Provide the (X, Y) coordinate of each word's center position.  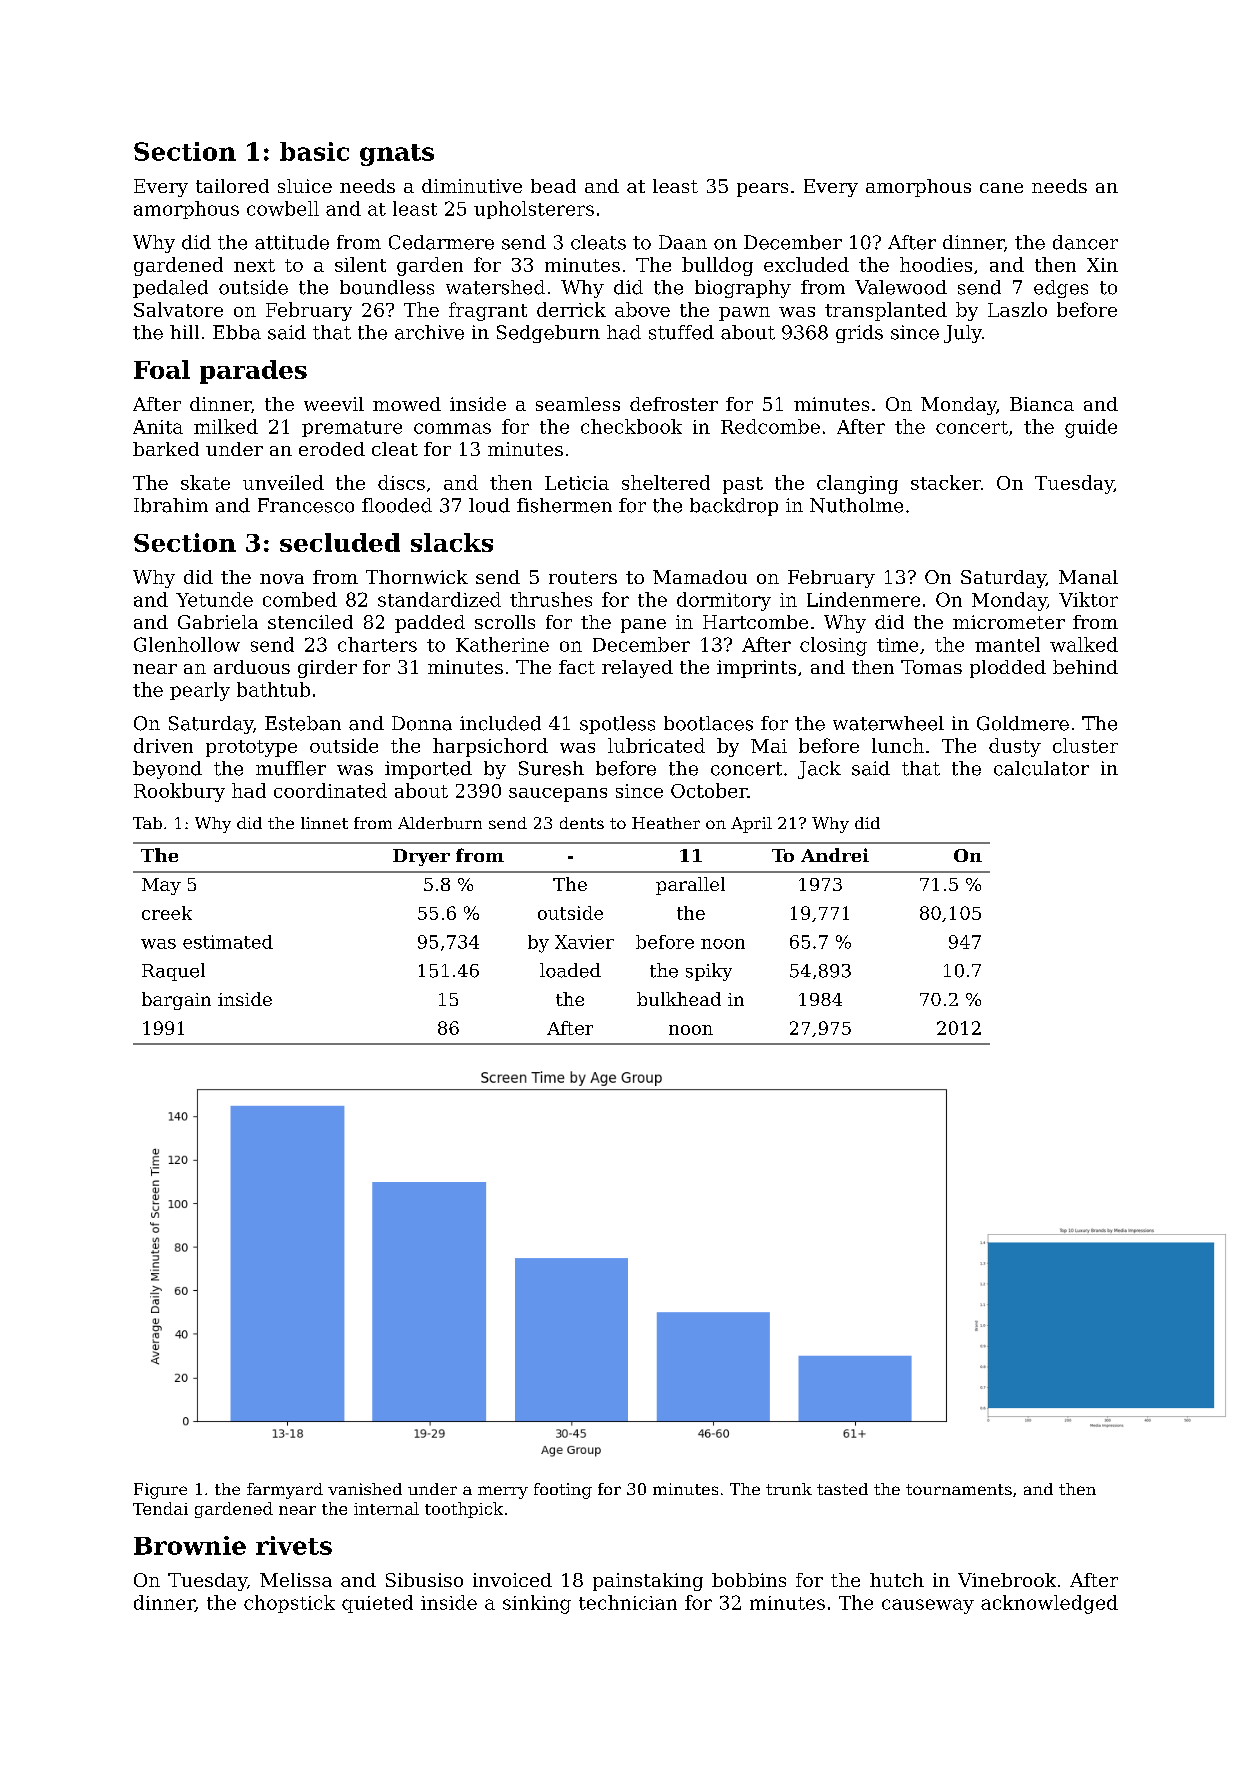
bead (553, 186)
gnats (397, 155)
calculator (1041, 768)
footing (563, 1491)
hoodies (936, 264)
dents (582, 823)
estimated (228, 942)
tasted (842, 1489)
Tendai (160, 1508)
